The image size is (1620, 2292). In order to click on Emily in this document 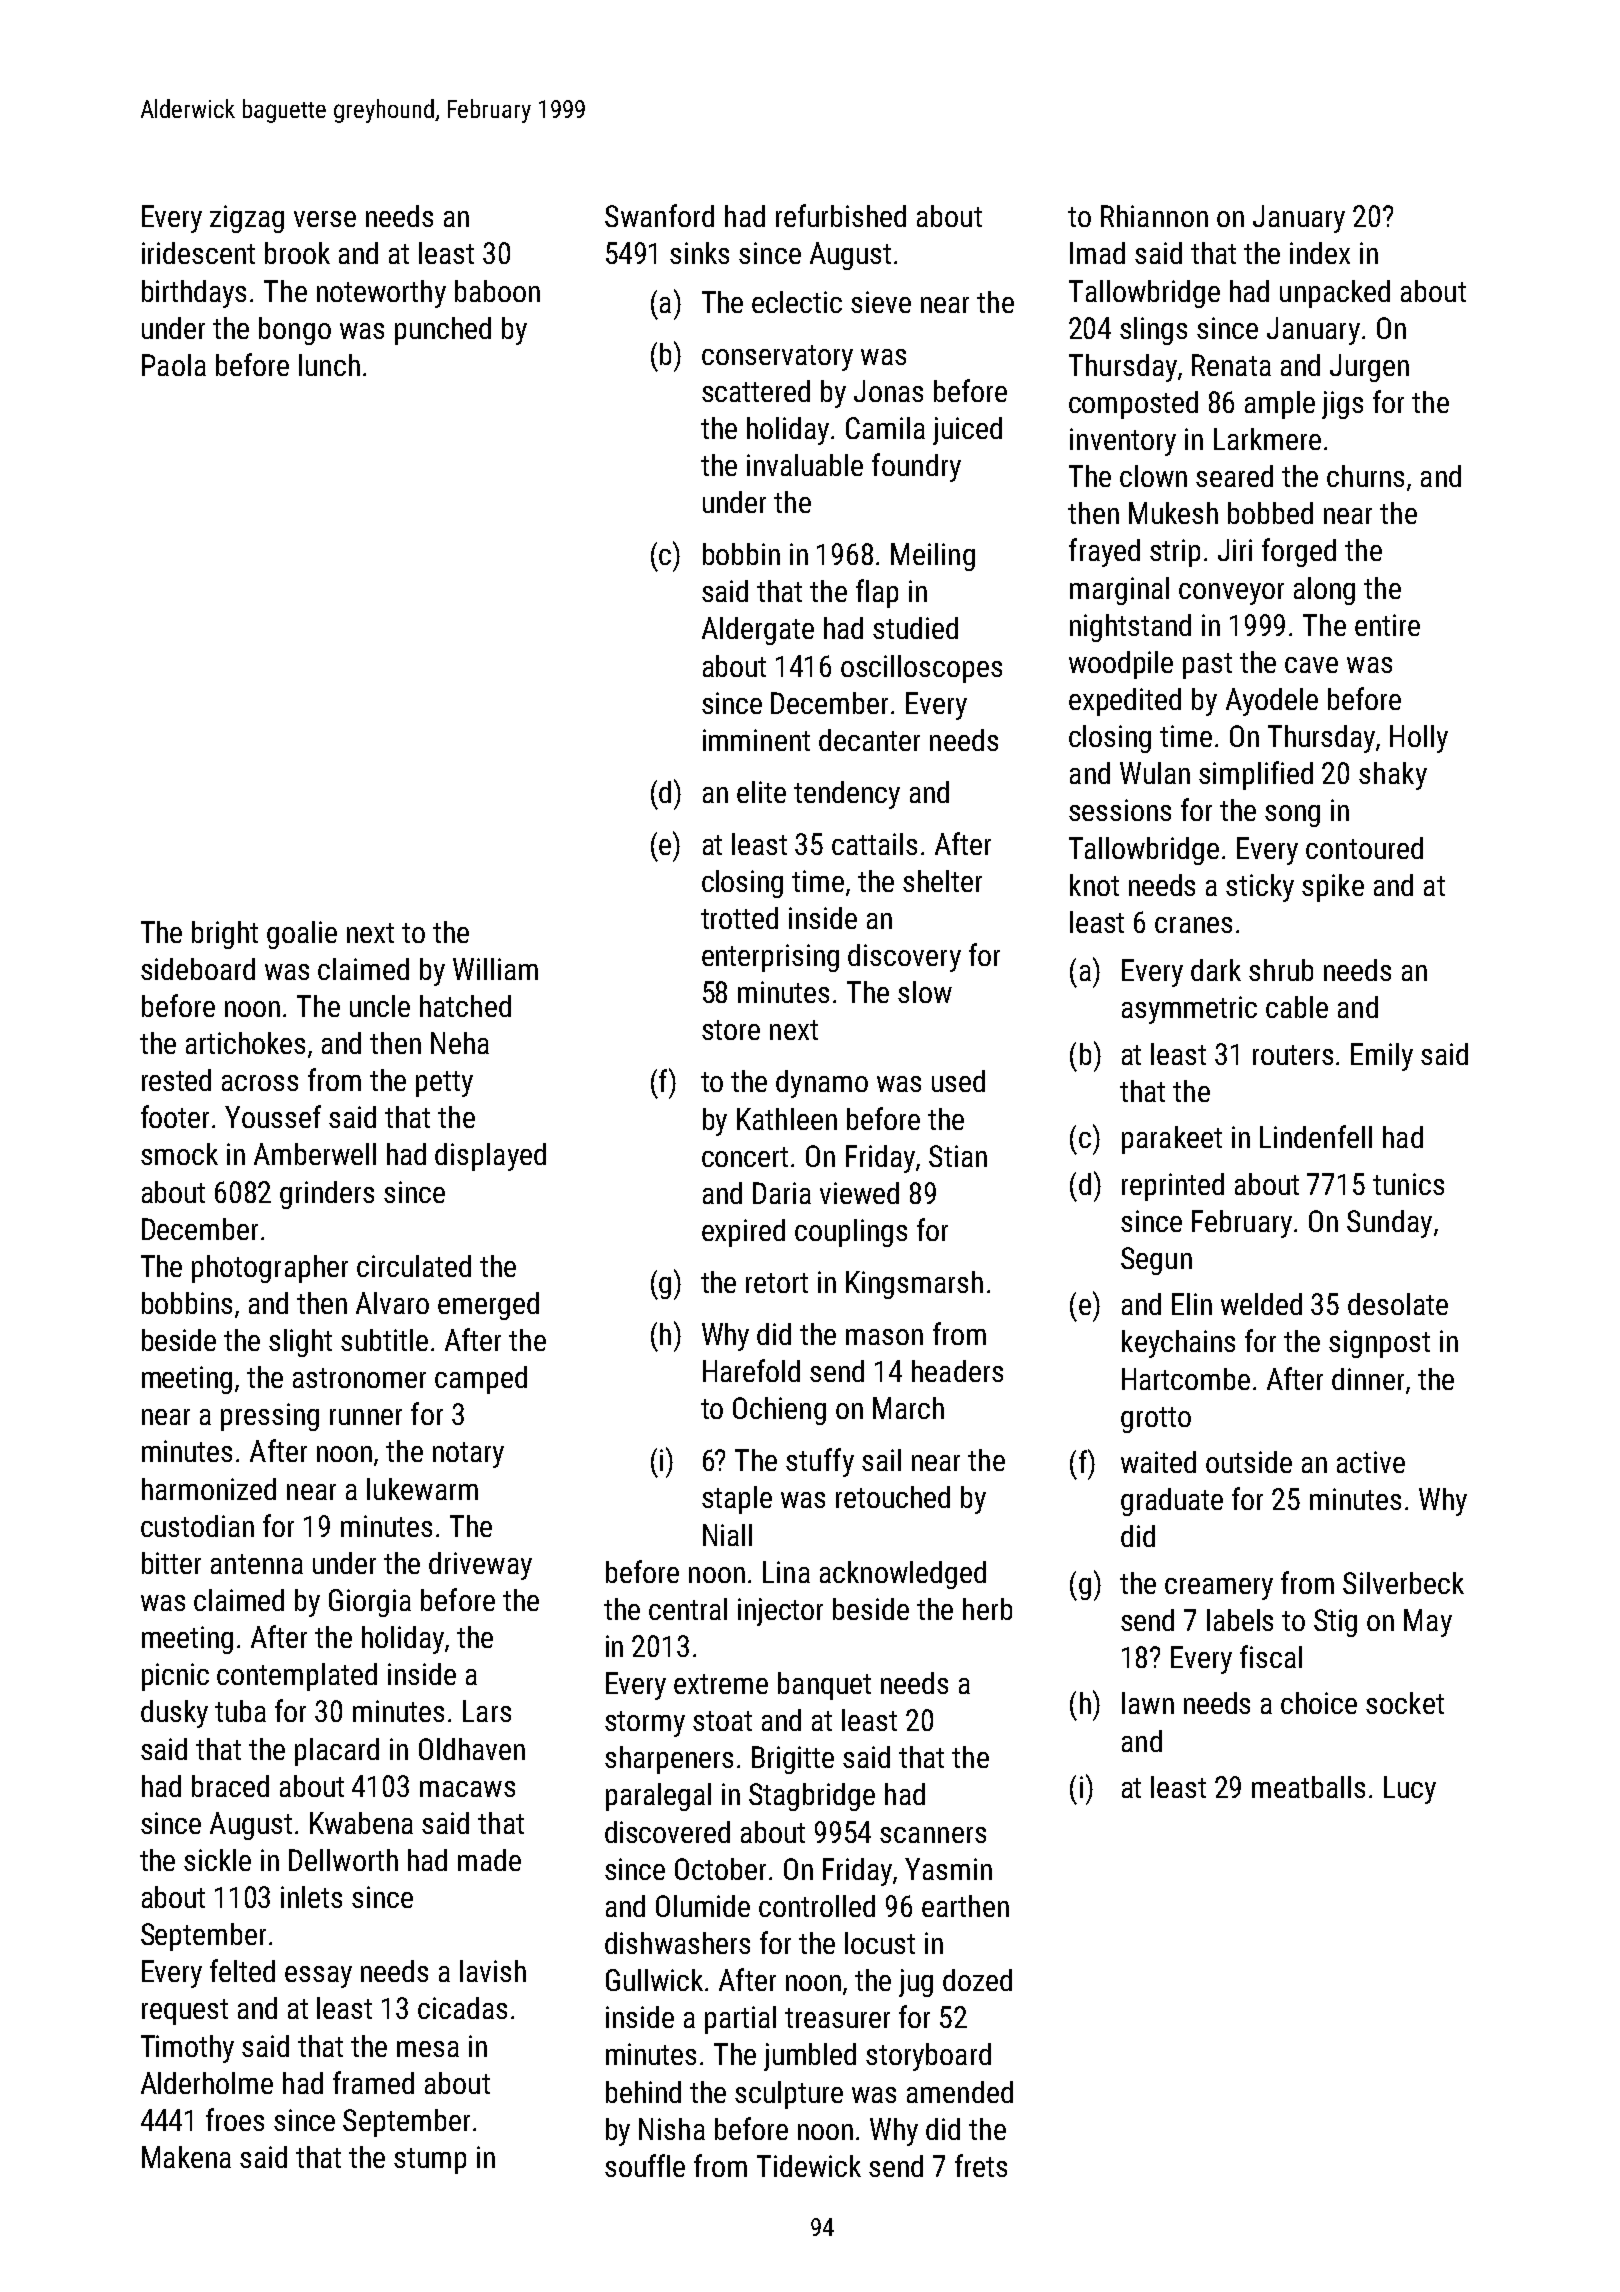, I will do `click(1382, 1057)`.
